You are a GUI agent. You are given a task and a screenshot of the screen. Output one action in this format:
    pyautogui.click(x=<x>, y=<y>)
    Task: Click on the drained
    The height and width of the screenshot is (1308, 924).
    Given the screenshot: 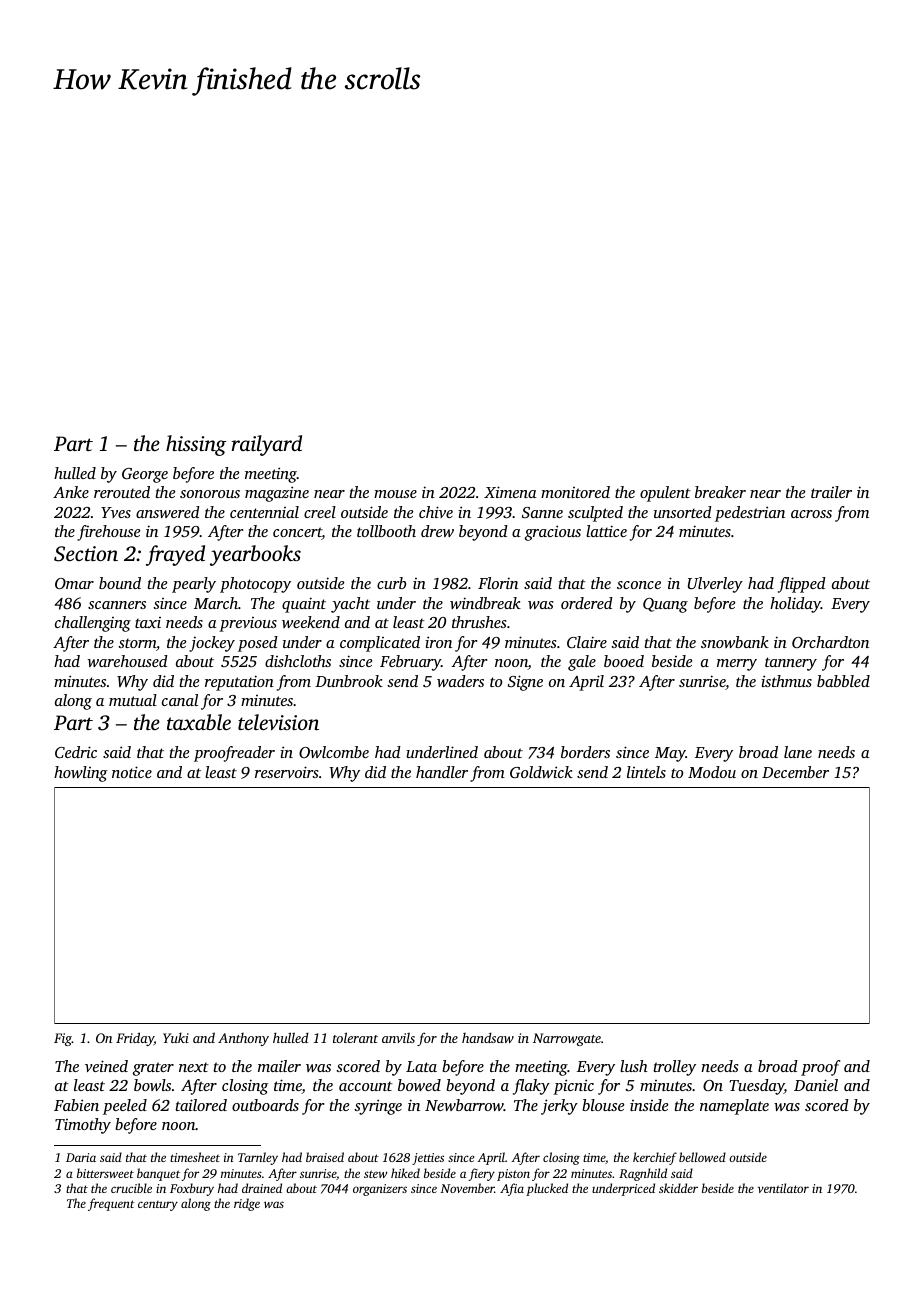 What is the action you would take?
    pyautogui.click(x=262, y=1188)
